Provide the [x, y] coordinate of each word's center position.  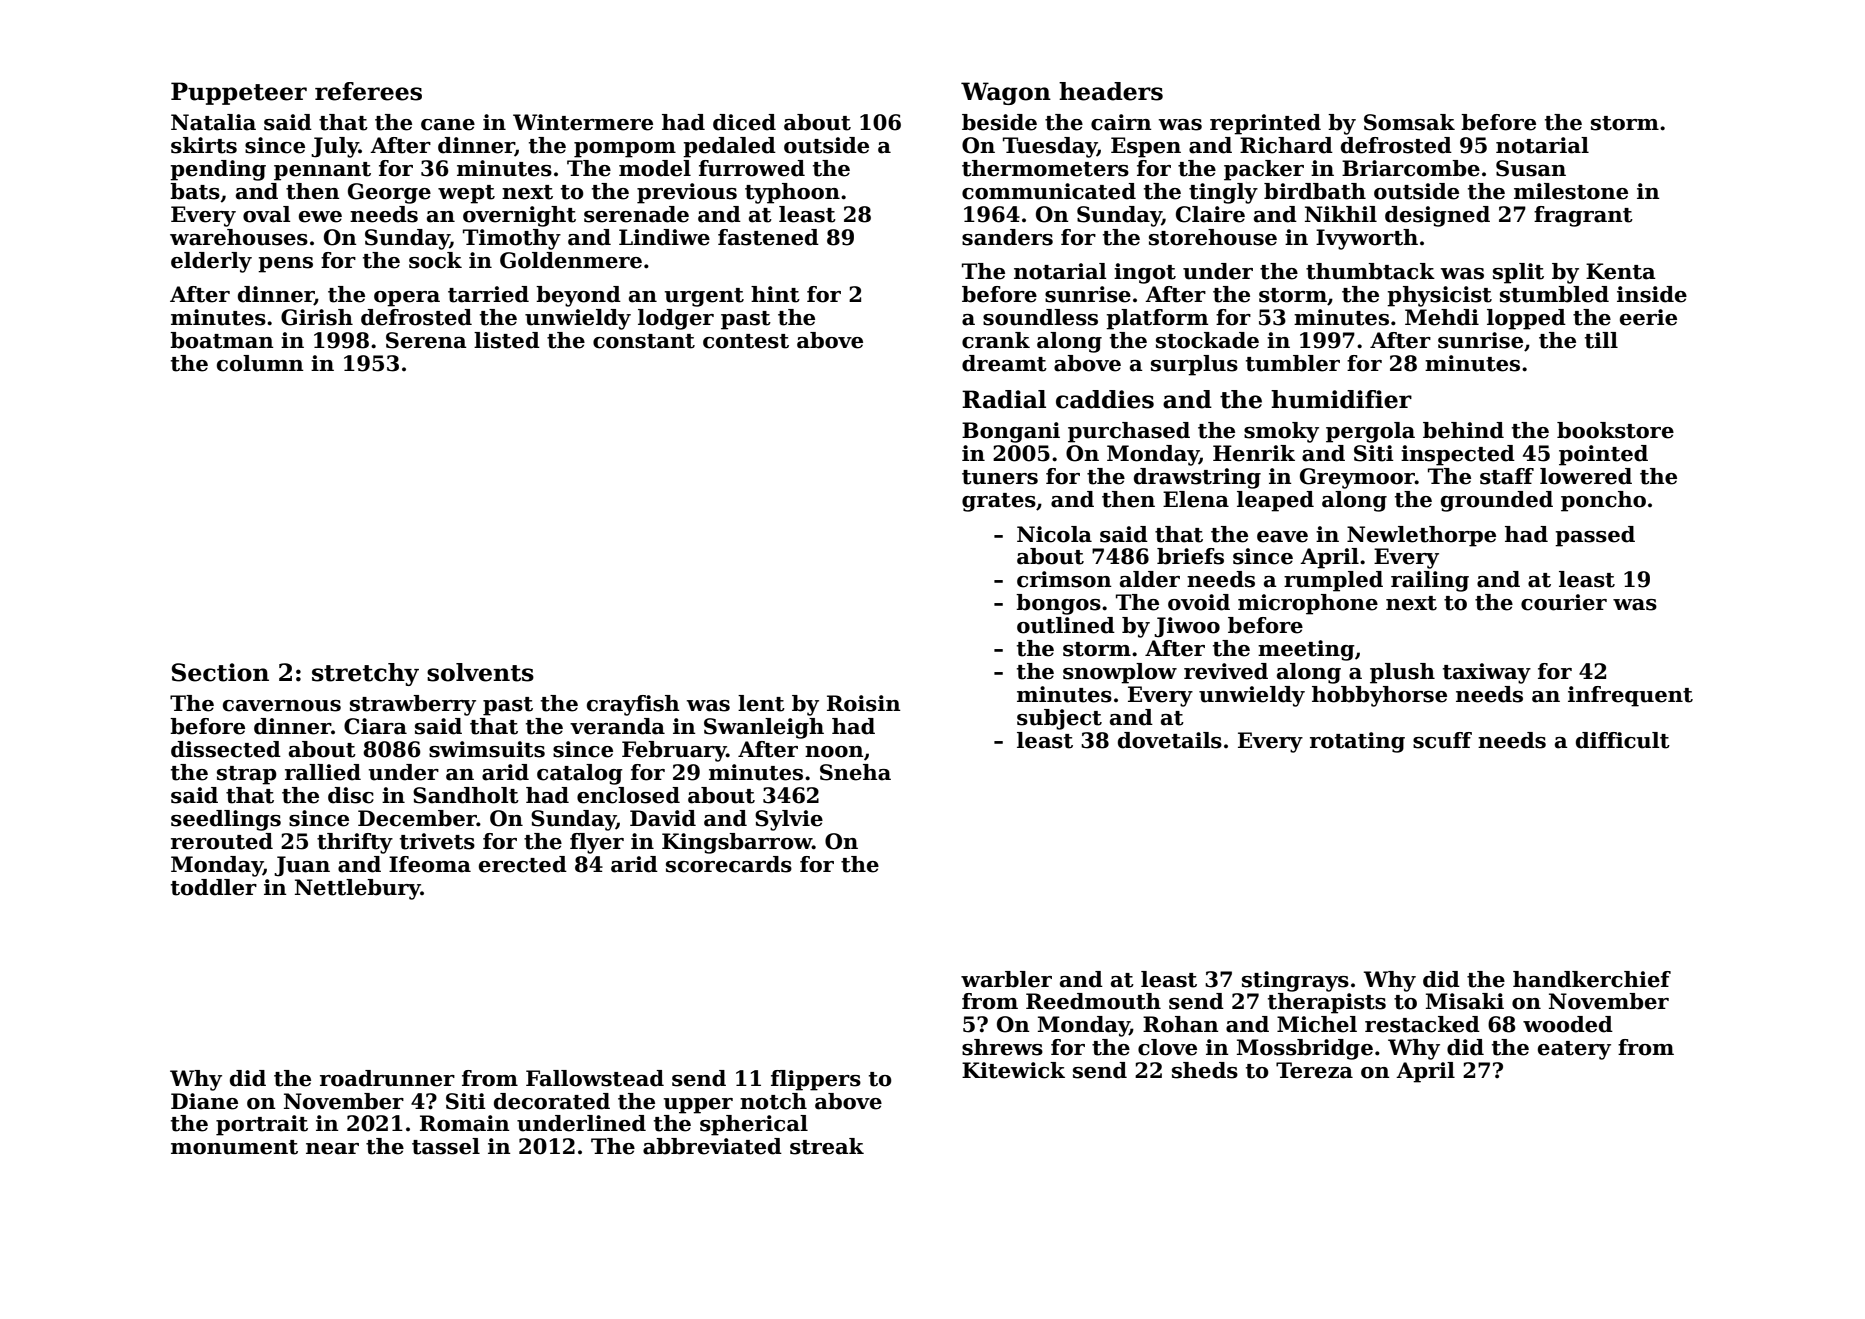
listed [507, 340]
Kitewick [1013, 1070]
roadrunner [387, 1078]
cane [448, 125]
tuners [1000, 477]
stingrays [1295, 981]
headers [1111, 91]
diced [744, 122]
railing [1430, 581]
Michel [1317, 1024]
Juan [302, 866]
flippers [816, 1080]
